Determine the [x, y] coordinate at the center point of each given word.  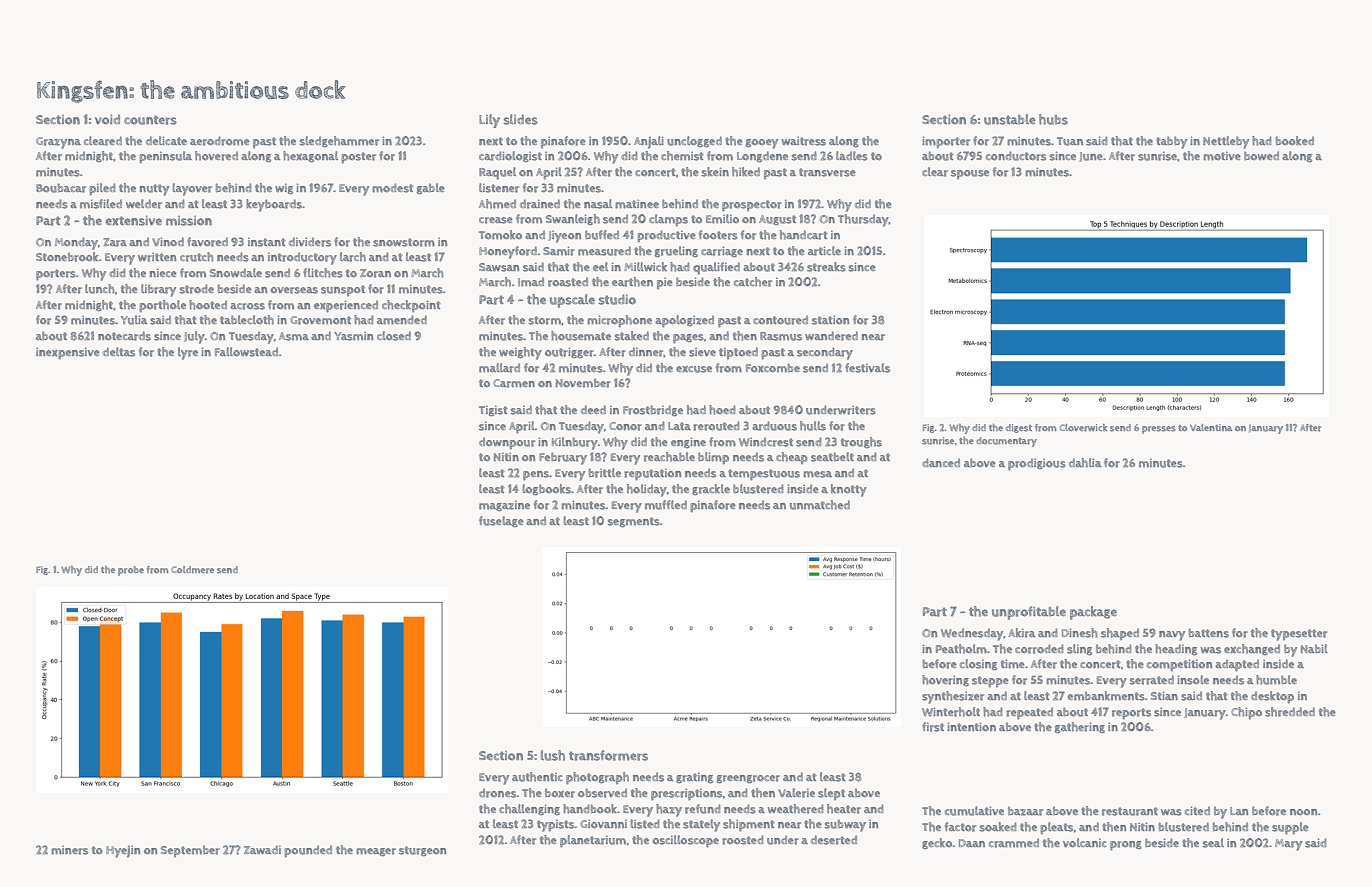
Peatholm [961, 649]
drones [498, 793]
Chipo [1246, 713]
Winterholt [951, 712]
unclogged [694, 142]
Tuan [1070, 141]
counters [150, 120]
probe [131, 571]
